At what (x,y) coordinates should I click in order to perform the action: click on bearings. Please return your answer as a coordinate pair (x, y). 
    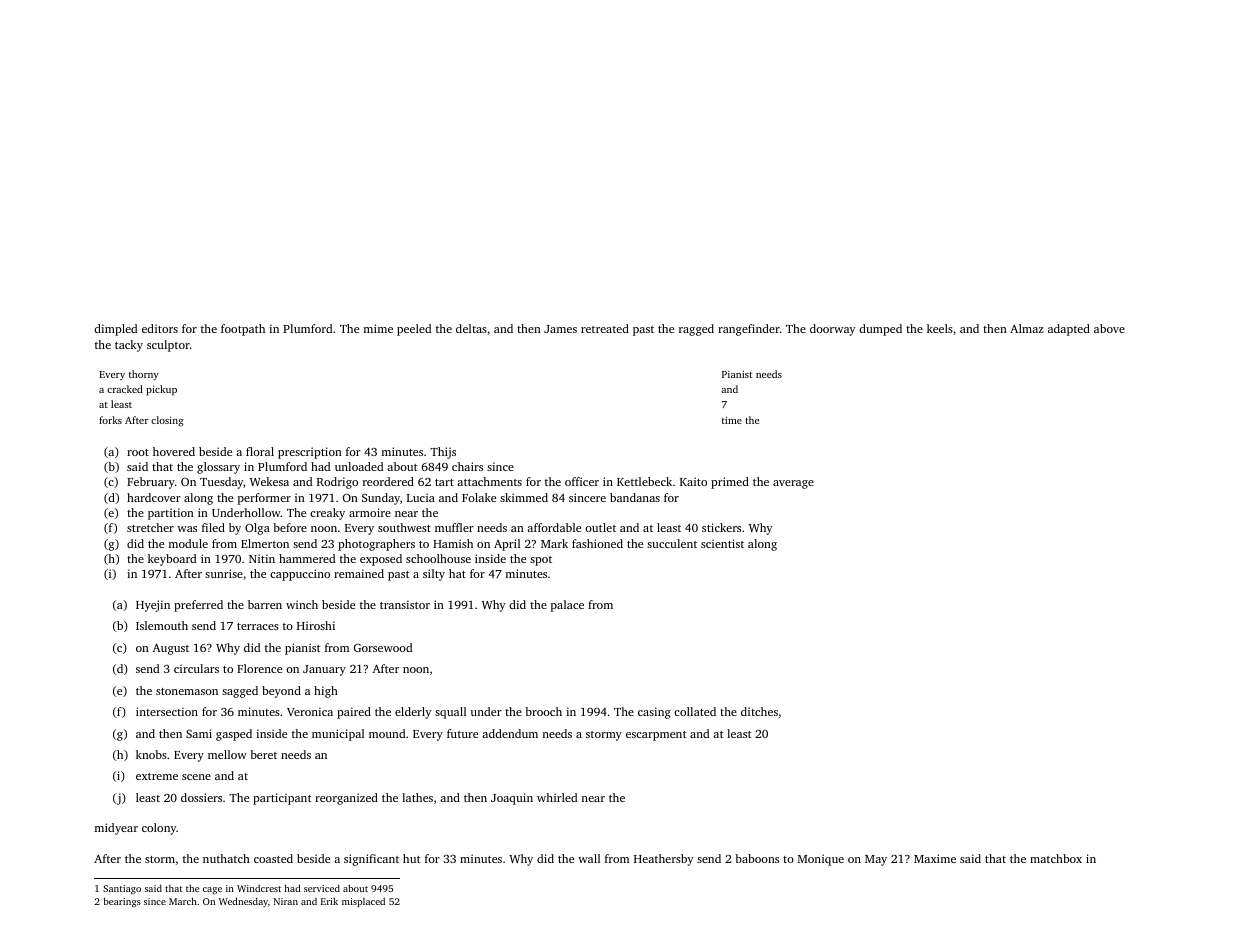
    Looking at the image, I should click on (122, 902).
